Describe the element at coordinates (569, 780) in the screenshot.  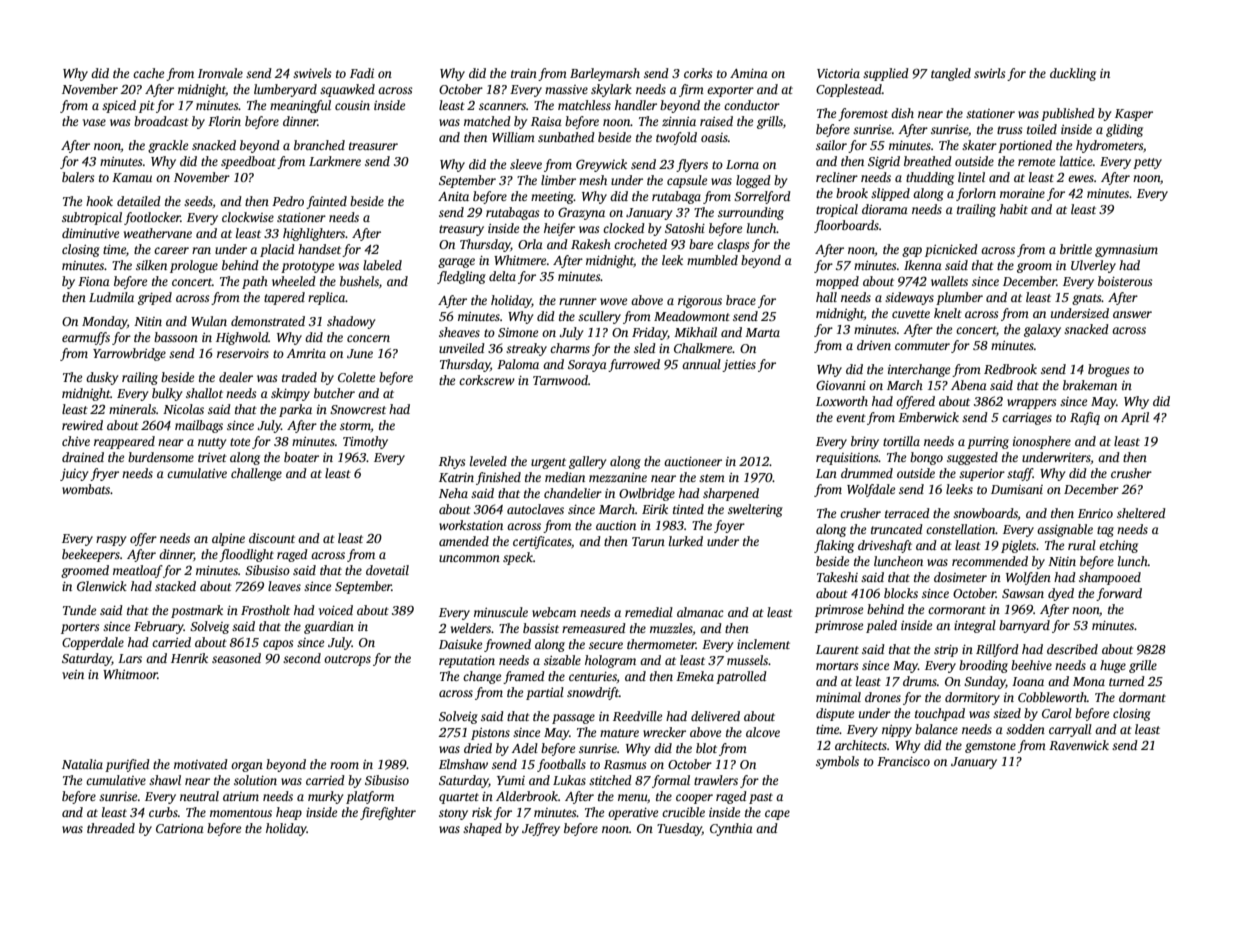
I see `Lukas` at that location.
